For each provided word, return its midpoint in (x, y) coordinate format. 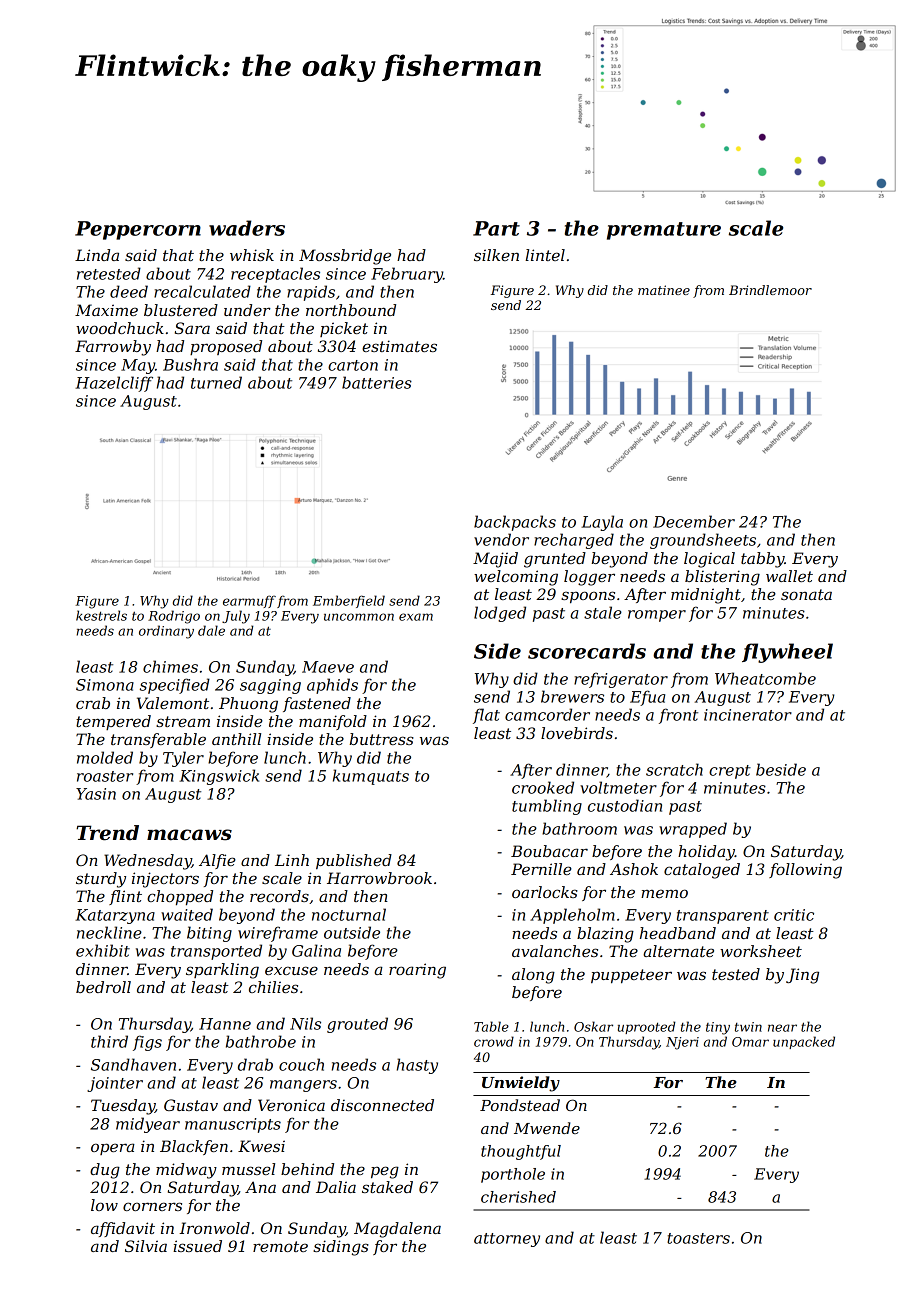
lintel (545, 255)
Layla (602, 523)
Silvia (146, 1246)
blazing (605, 935)
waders (247, 228)
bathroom (579, 828)
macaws (189, 835)
